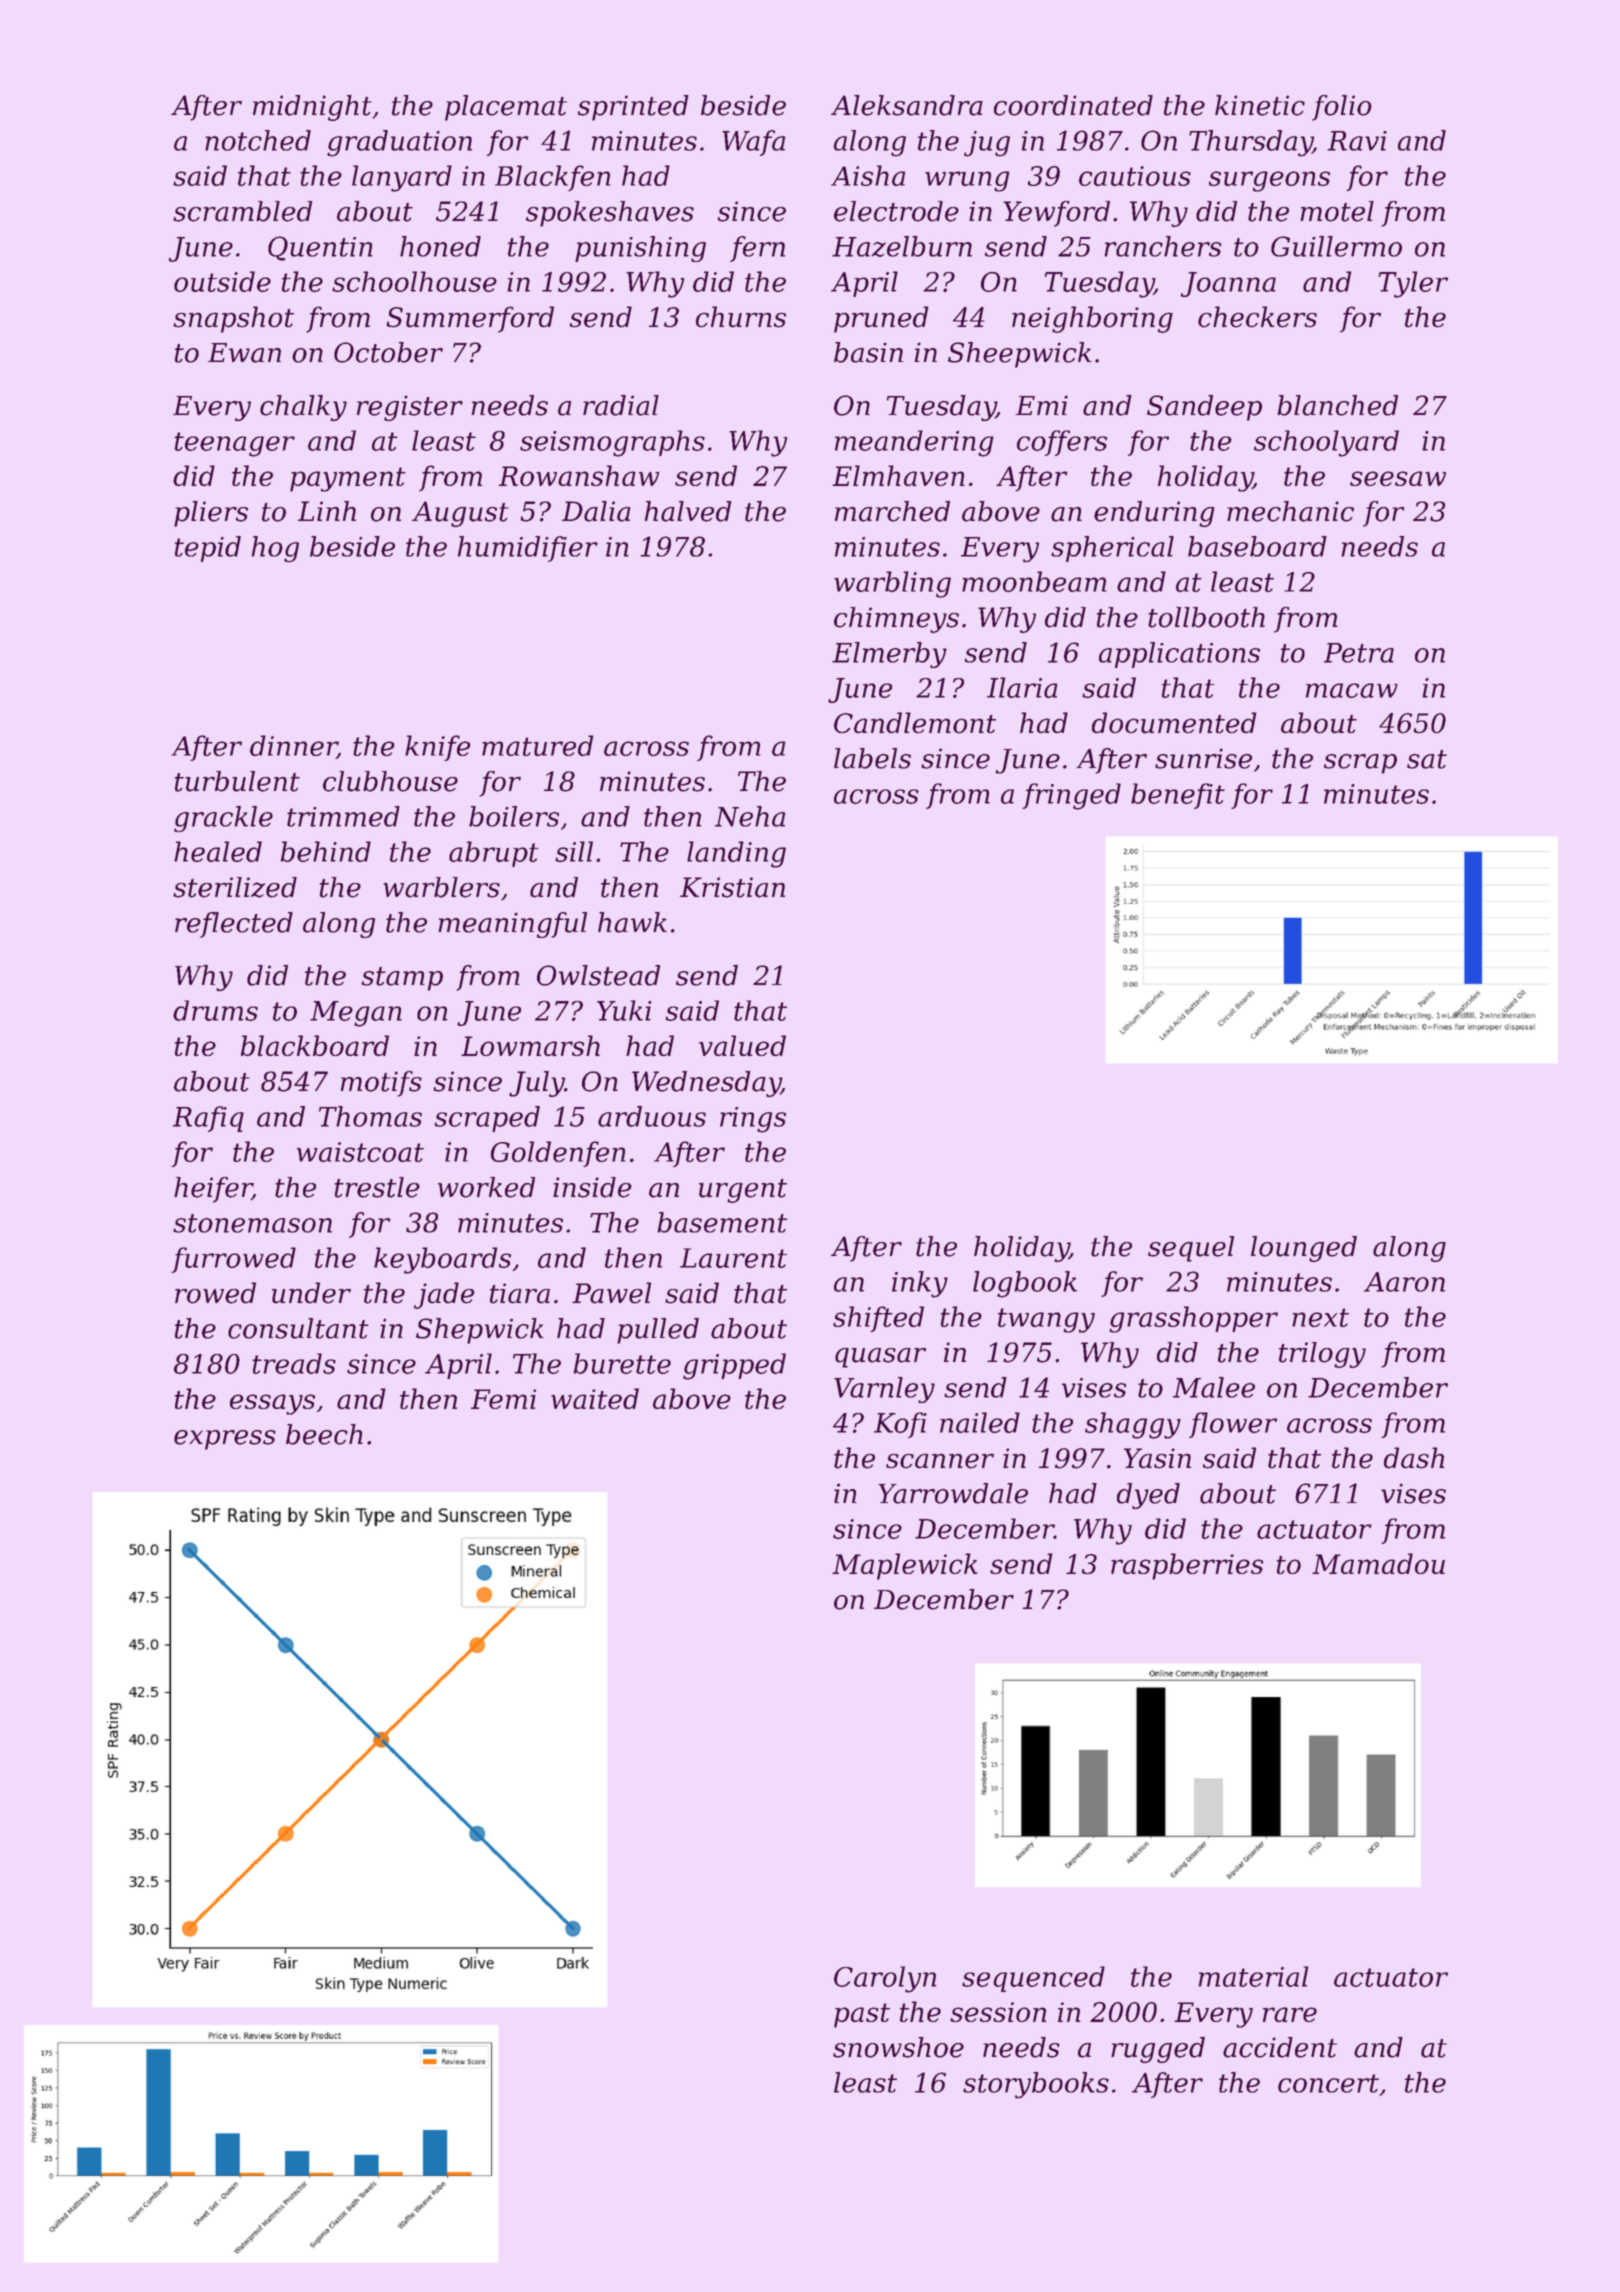  I want to click on beech, so click(324, 1434).
